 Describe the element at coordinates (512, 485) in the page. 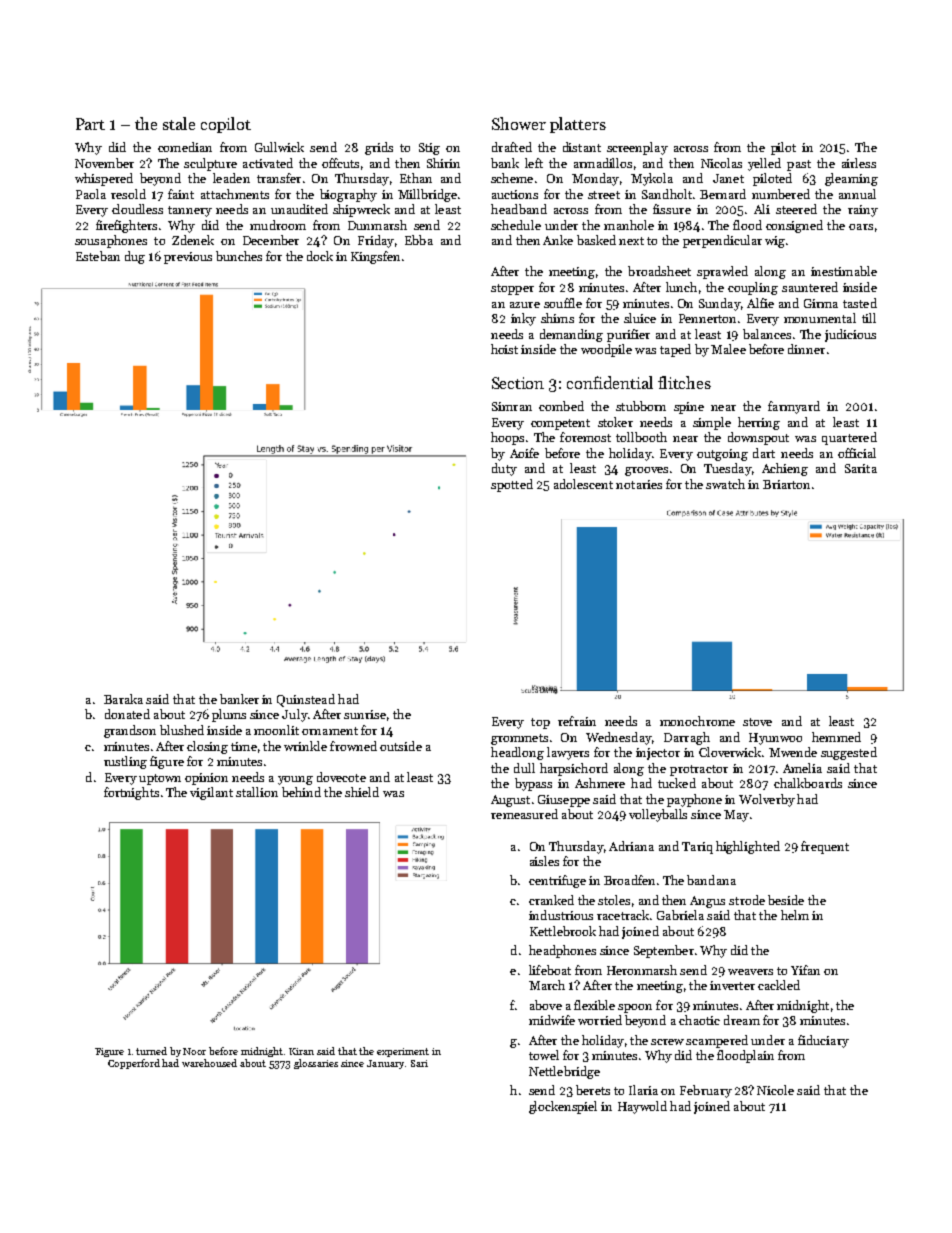

I see `spotted` at that location.
